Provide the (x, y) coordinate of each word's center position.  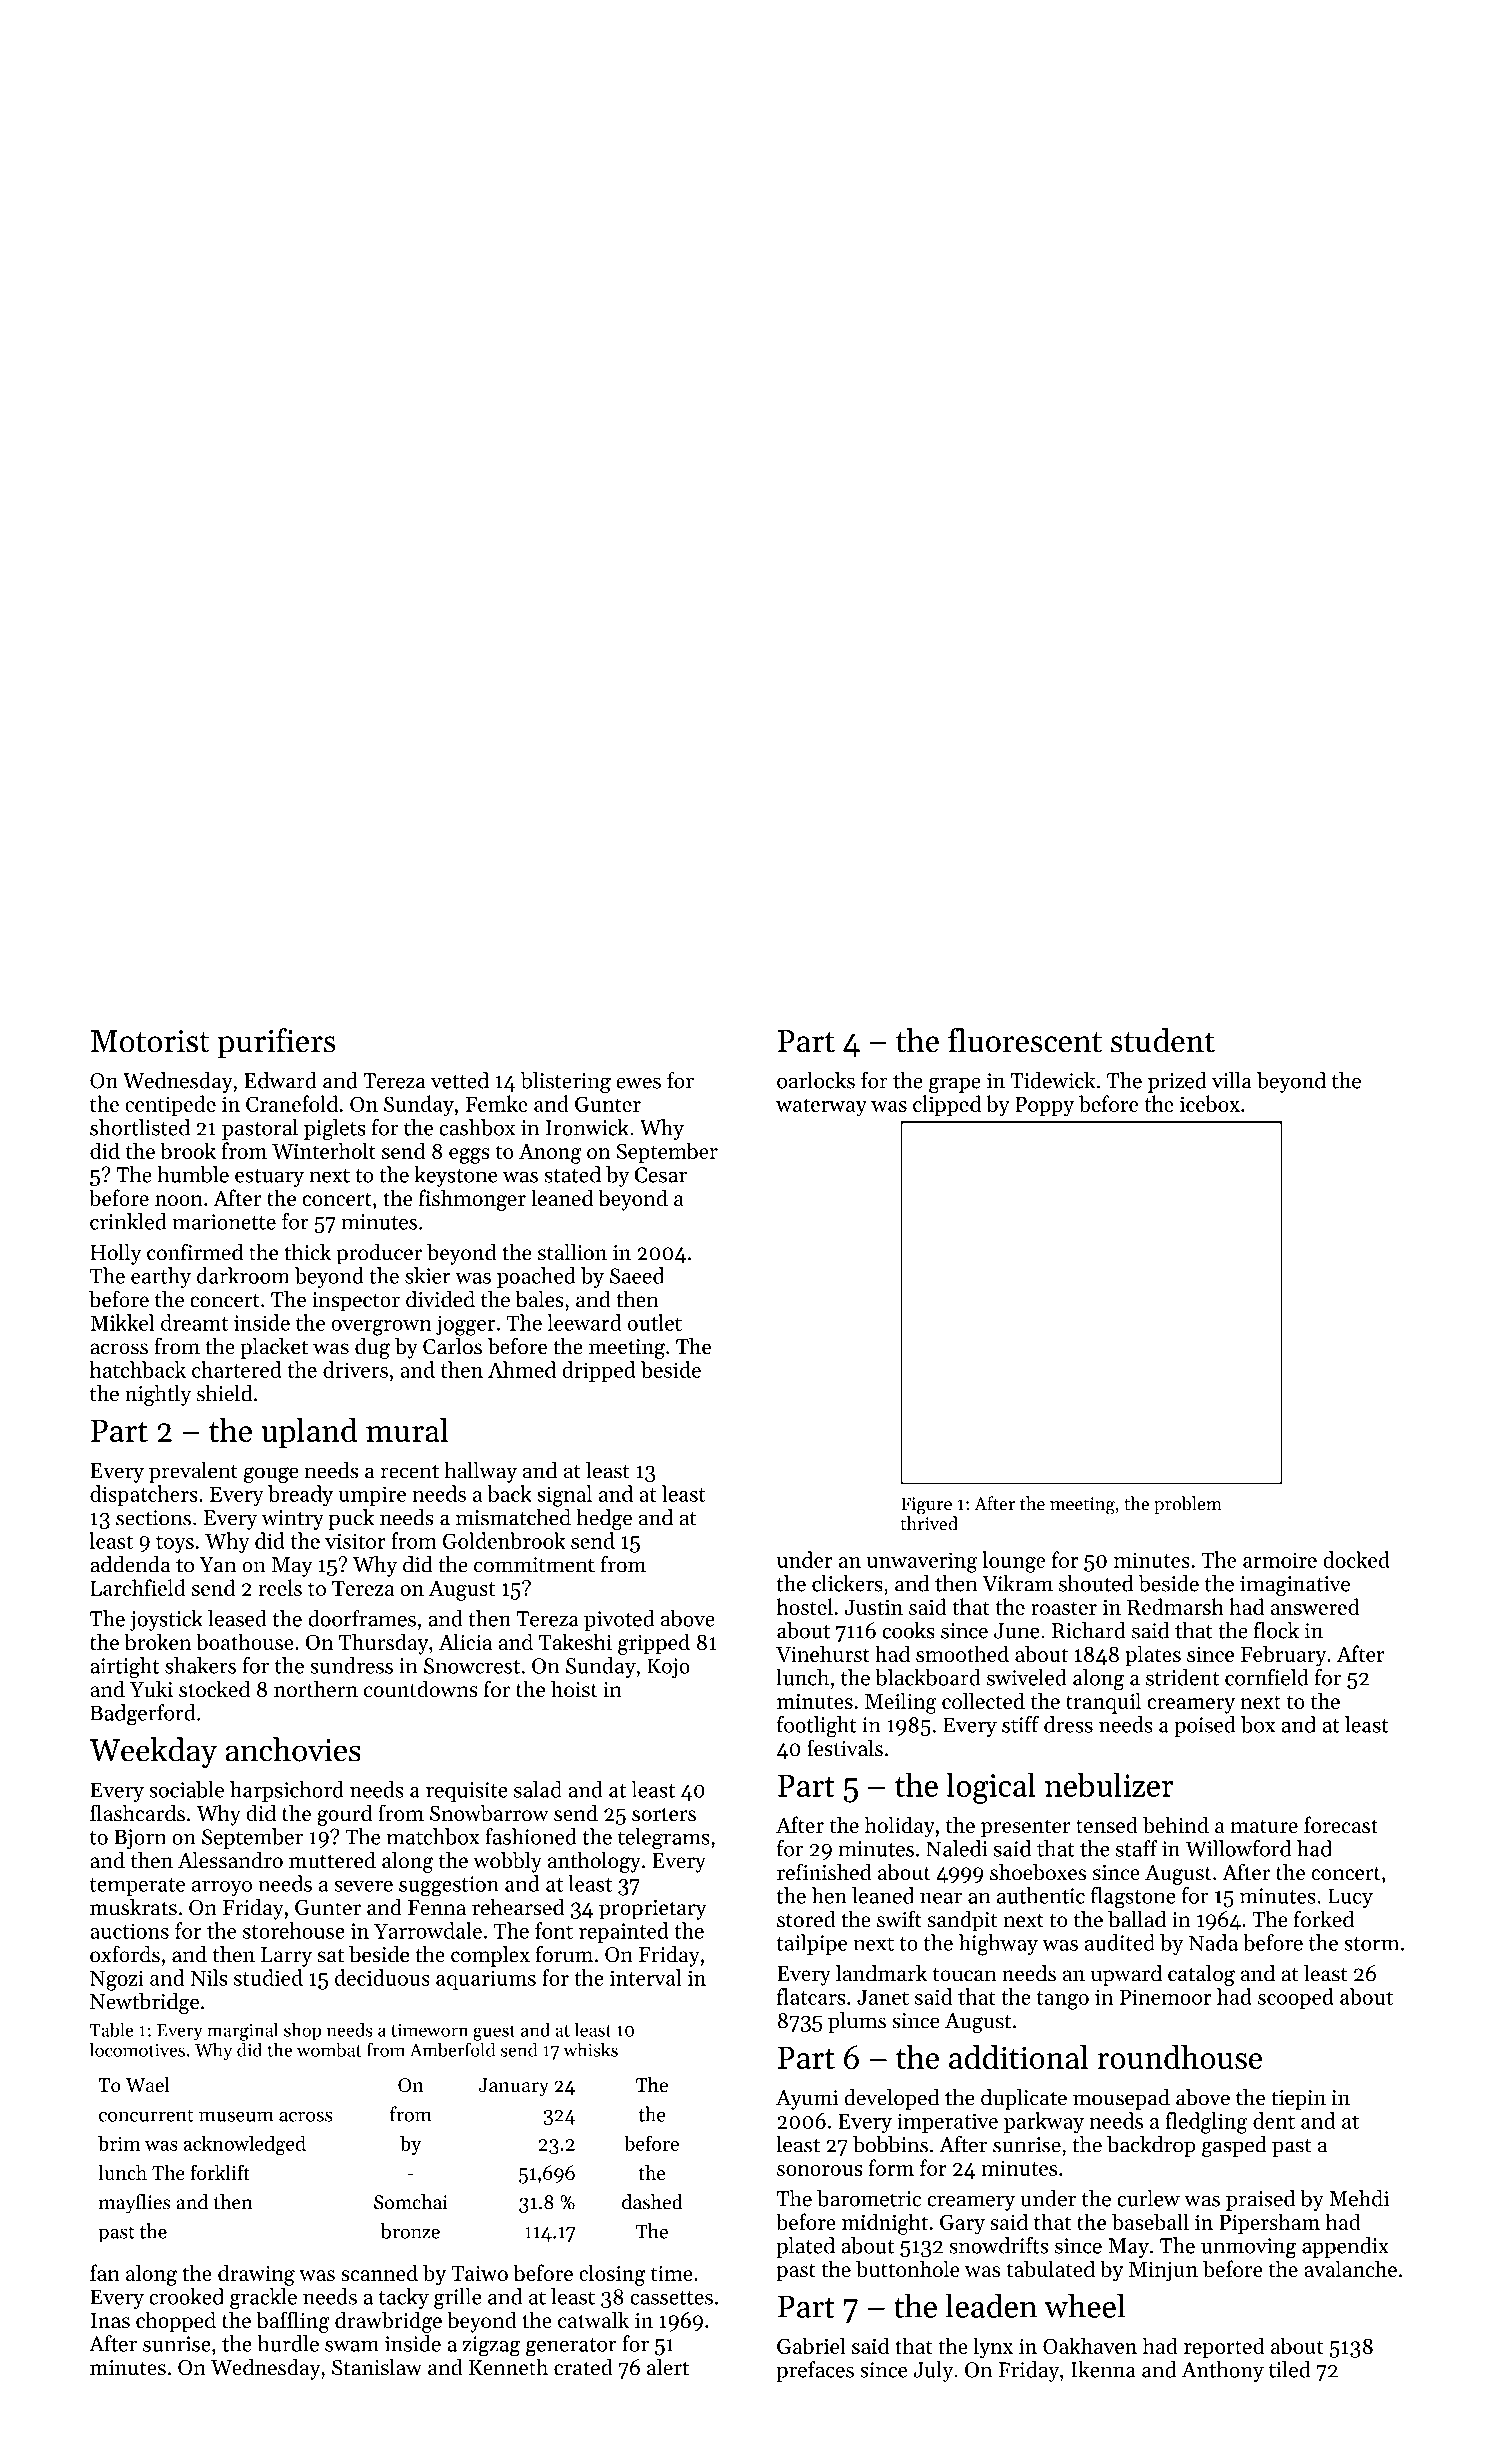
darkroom (243, 1275)
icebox (1210, 1103)
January (513, 2087)
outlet (655, 1322)
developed (891, 2099)
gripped (654, 1644)
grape (955, 1085)
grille (458, 2299)
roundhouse (1179, 2057)
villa (1232, 1080)
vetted (460, 1080)
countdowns (421, 1688)
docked (1356, 1559)
